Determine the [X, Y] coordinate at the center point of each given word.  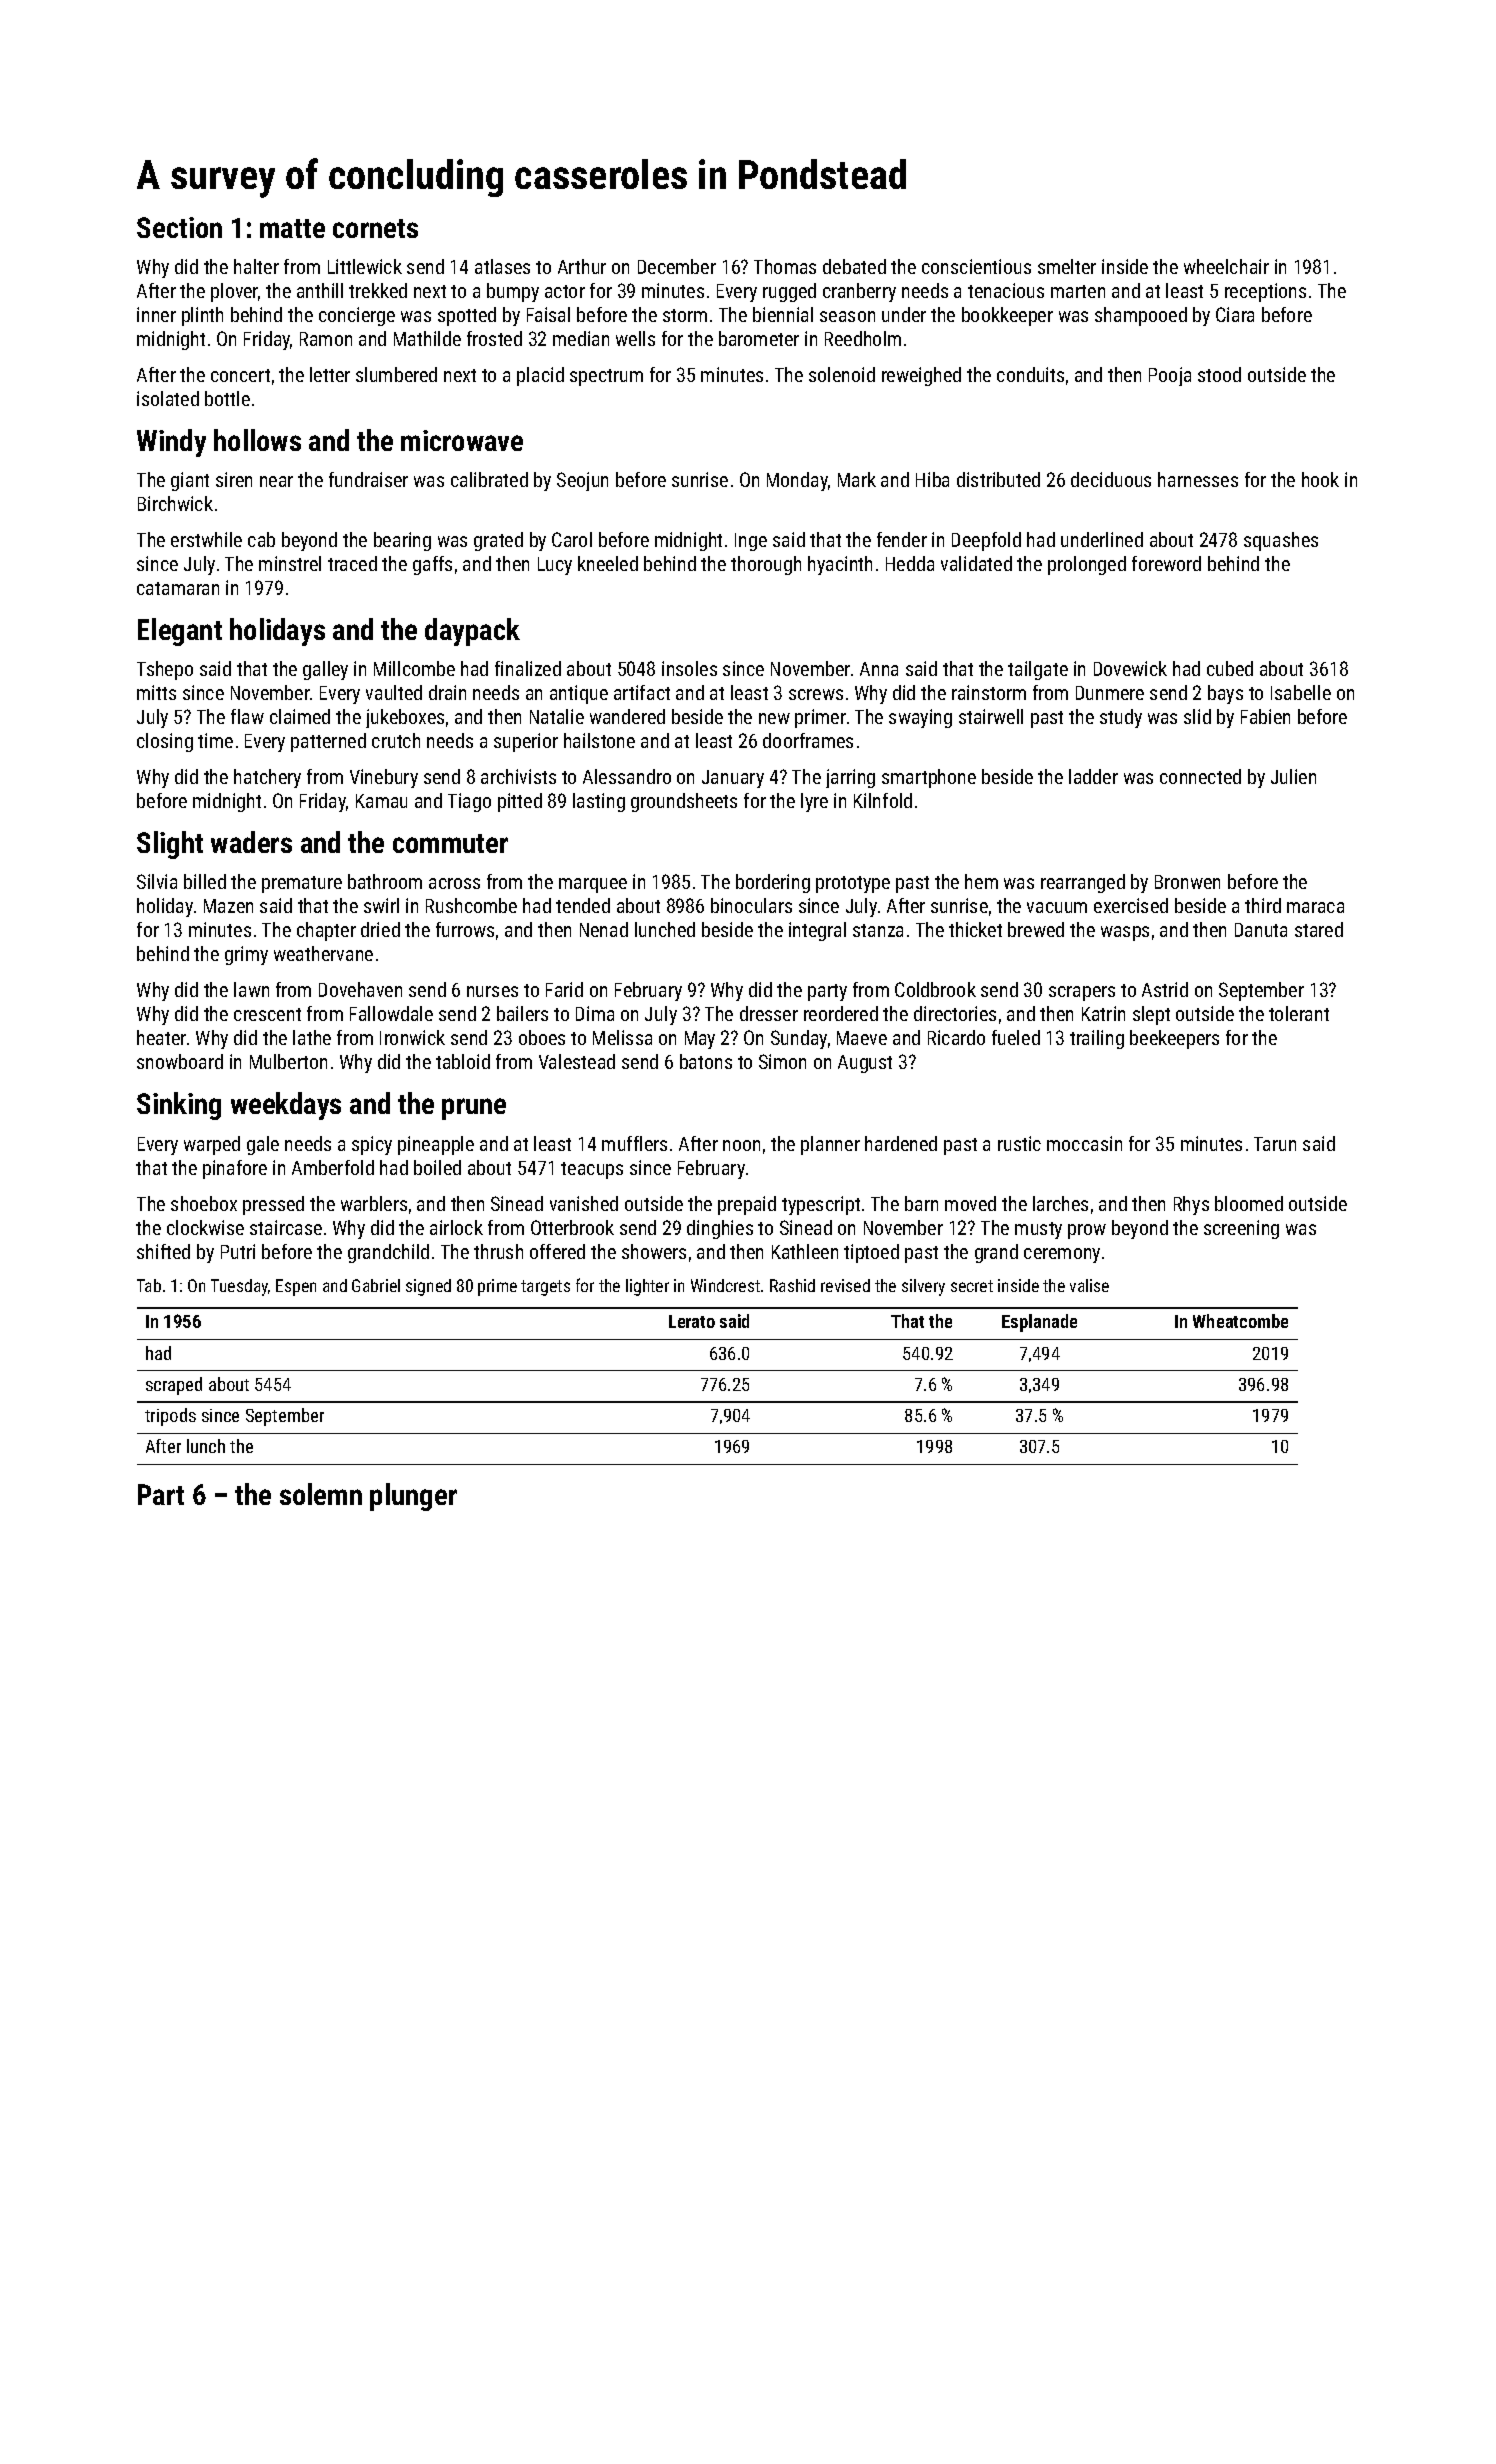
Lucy [555, 566]
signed [428, 1287]
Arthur [582, 266]
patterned [328, 742]
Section [179, 227]
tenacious [1006, 290]
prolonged [1087, 565]
